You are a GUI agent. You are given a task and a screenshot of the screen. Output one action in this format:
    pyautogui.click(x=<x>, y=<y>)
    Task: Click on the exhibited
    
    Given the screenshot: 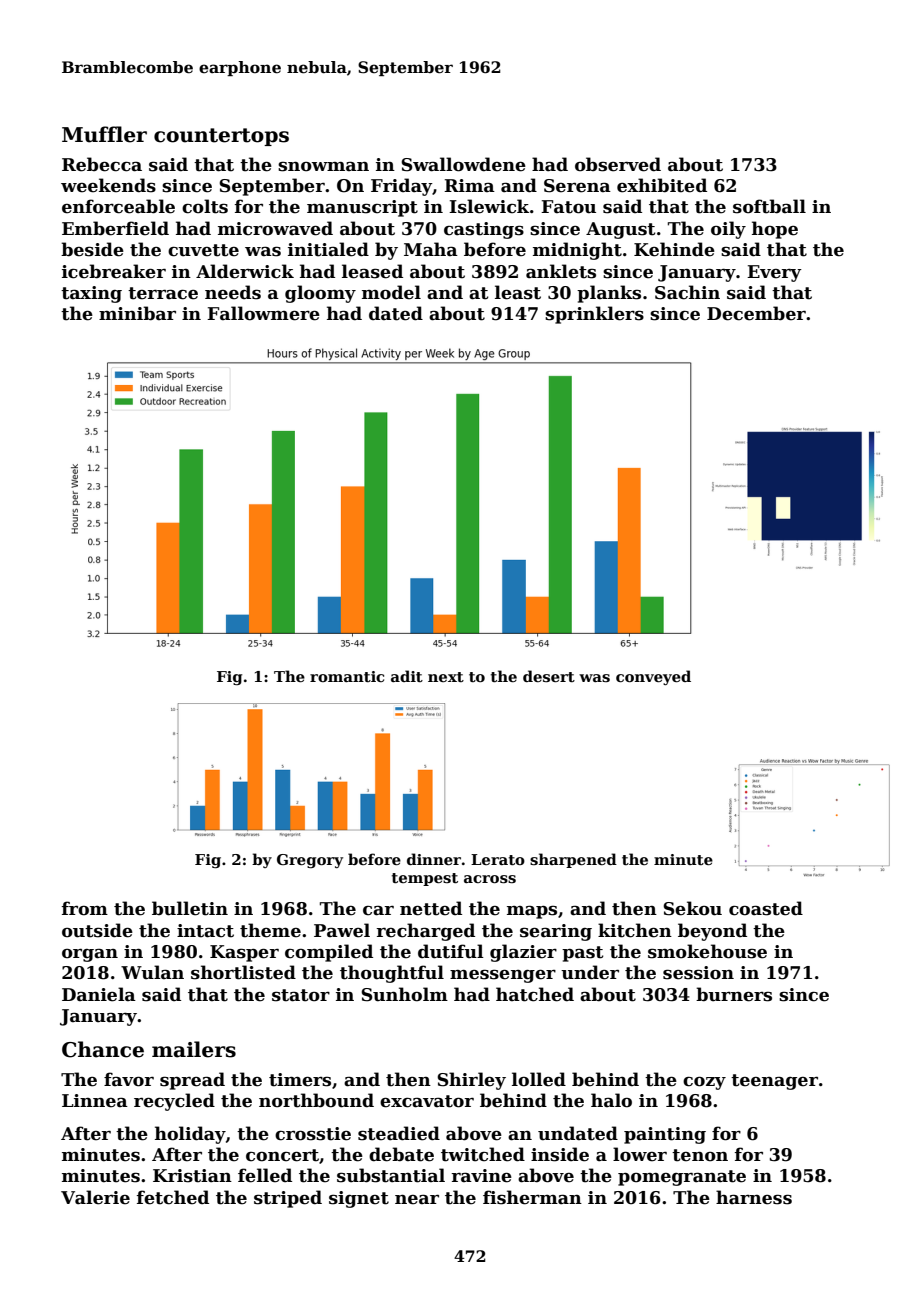 What is the action you would take?
    pyautogui.click(x=662, y=185)
